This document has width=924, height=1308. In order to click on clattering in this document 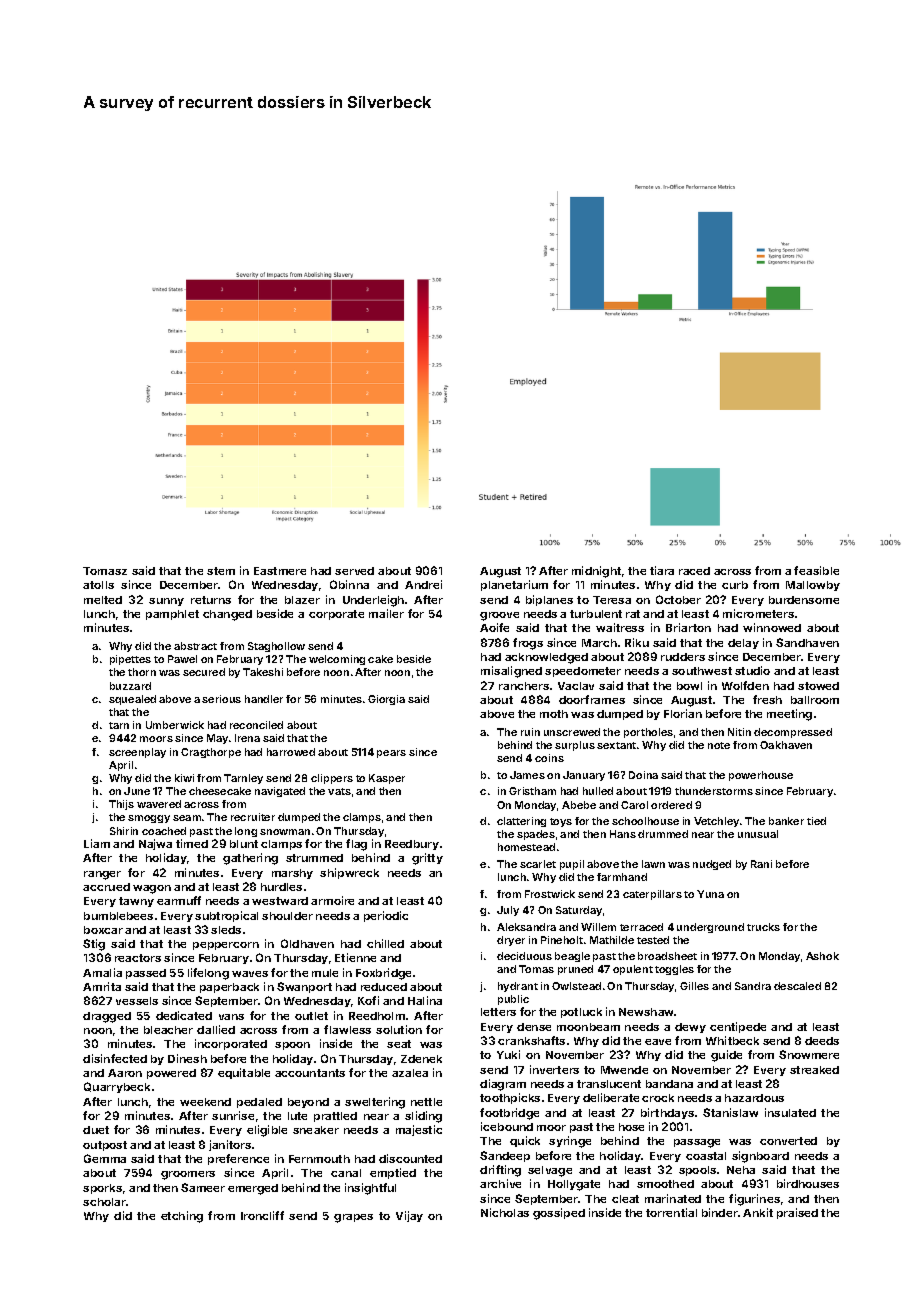, I will do `click(521, 822)`.
